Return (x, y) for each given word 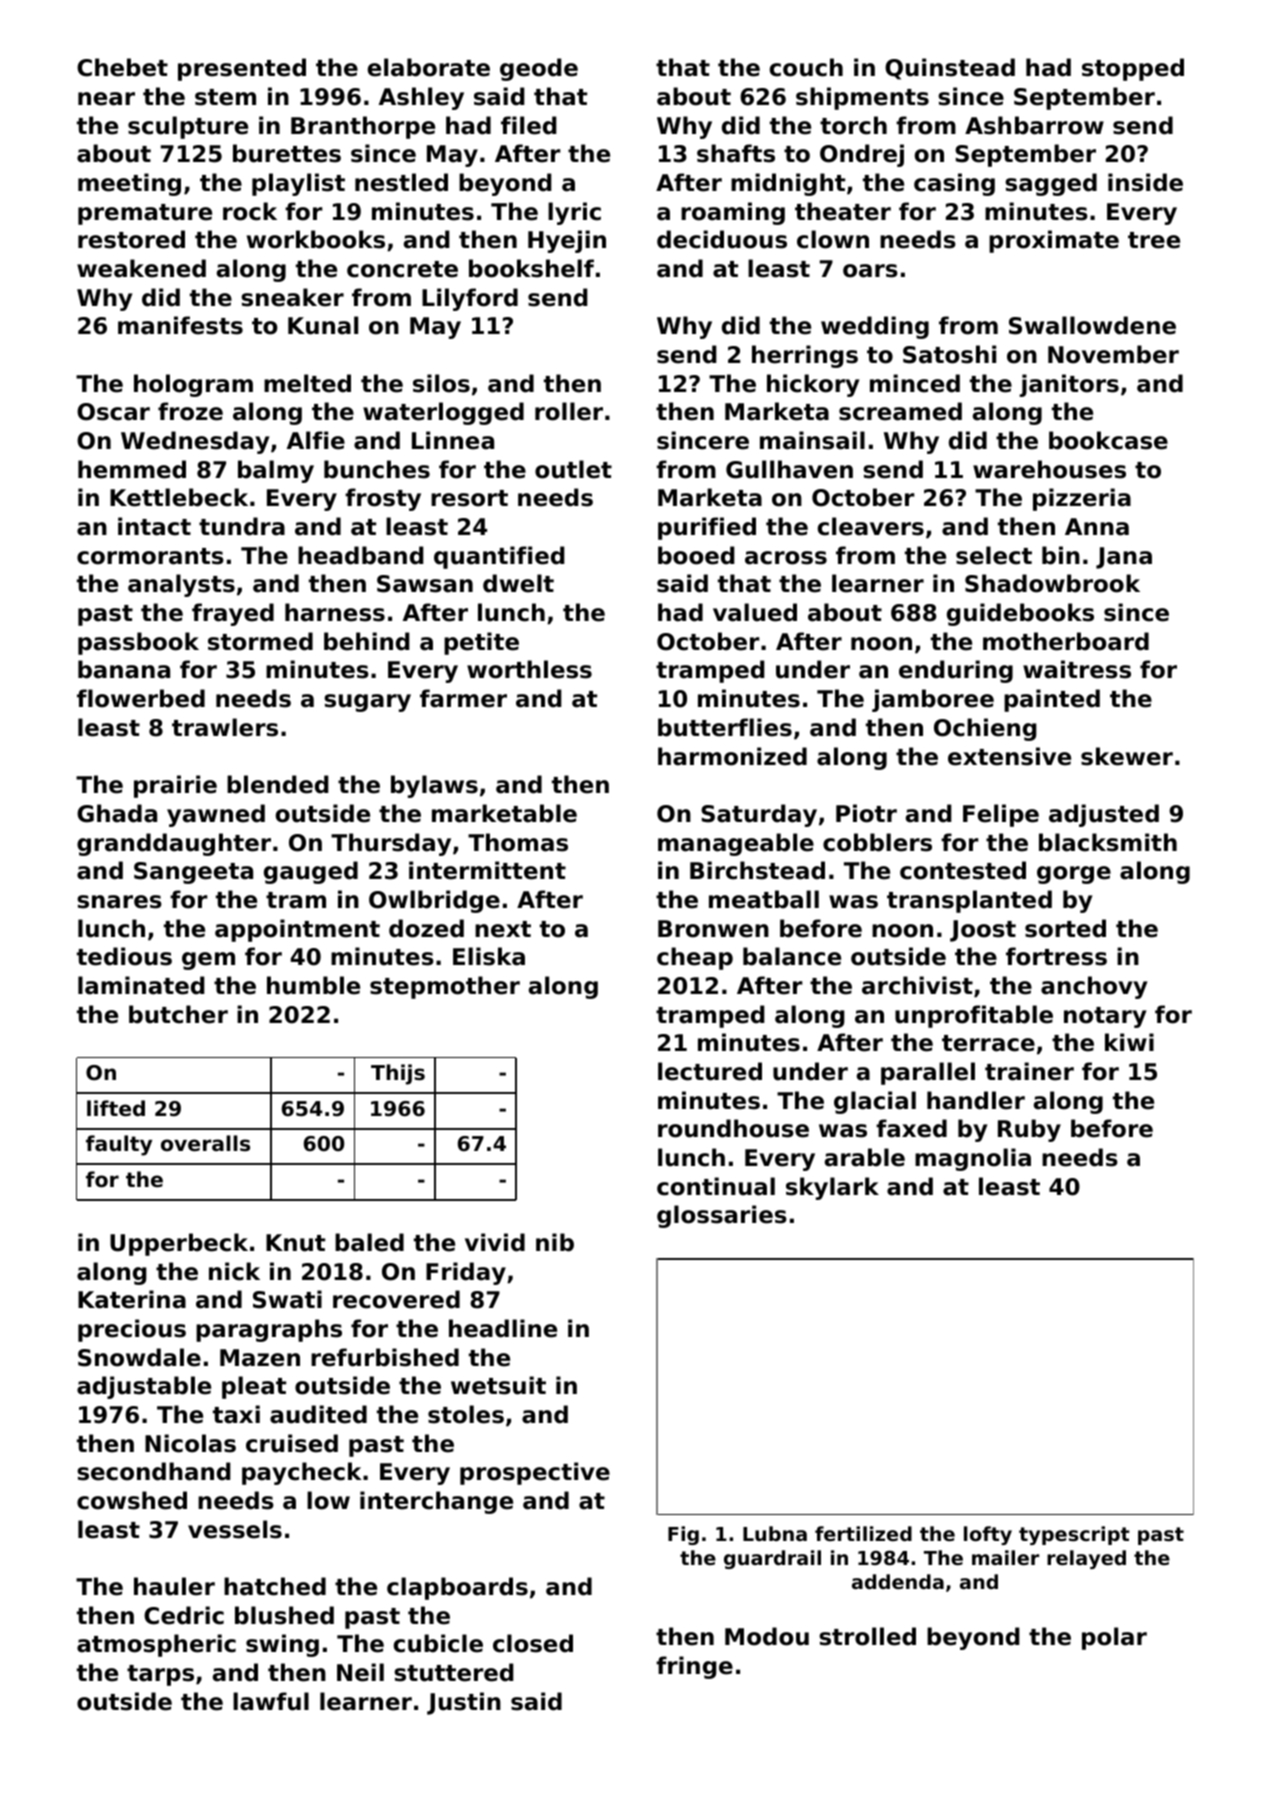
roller (569, 411)
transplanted (969, 901)
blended (278, 784)
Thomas (518, 842)
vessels (235, 1529)
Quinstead (950, 69)
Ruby (1029, 1130)
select (994, 555)
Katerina (132, 1299)
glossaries (722, 1216)
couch (806, 67)
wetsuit (498, 1385)
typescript (1074, 1535)
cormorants (150, 556)
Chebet (122, 67)
